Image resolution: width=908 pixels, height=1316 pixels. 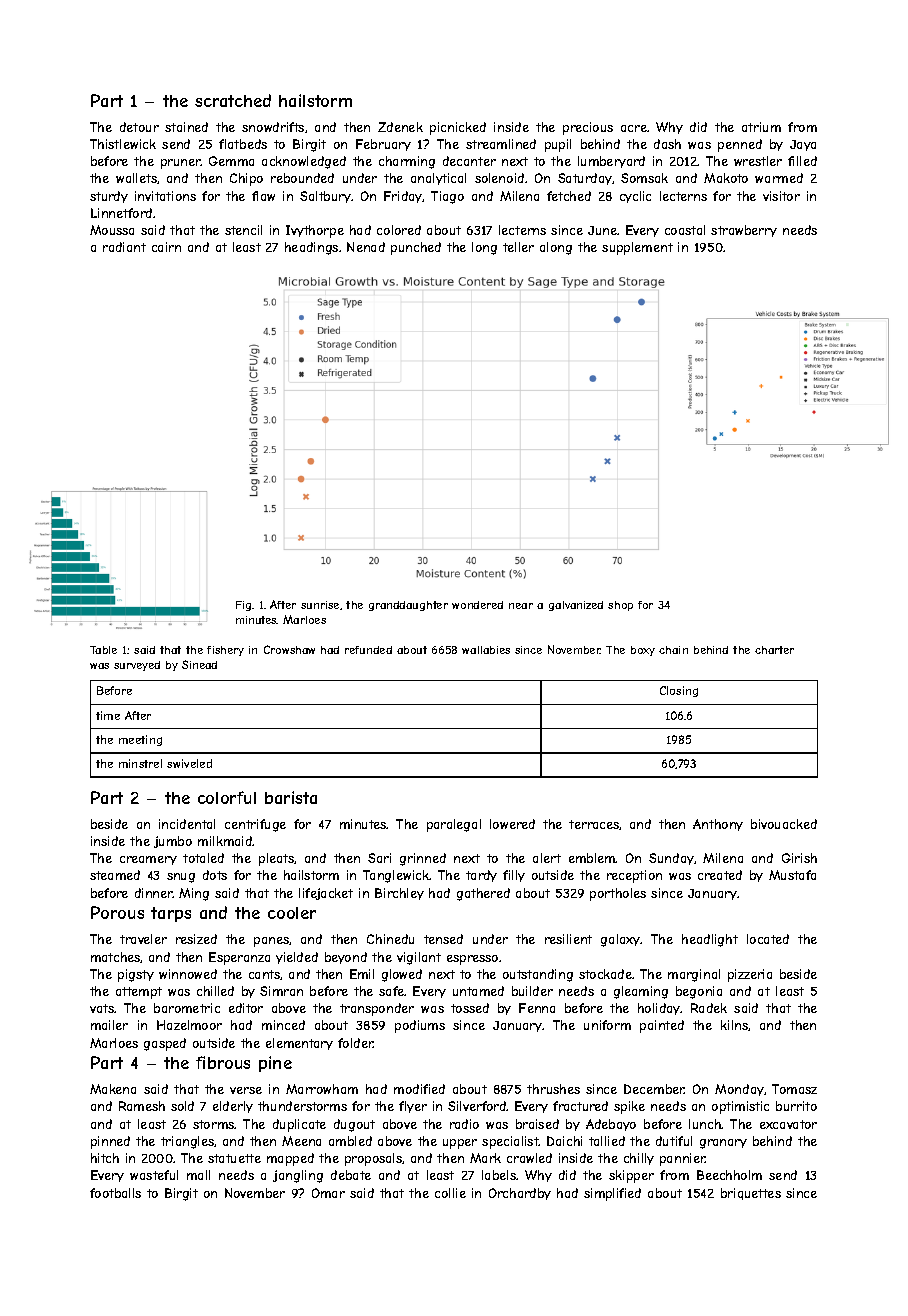 What do you see at coordinates (103, 650) in the screenshot?
I see `Table` at bounding box center [103, 650].
